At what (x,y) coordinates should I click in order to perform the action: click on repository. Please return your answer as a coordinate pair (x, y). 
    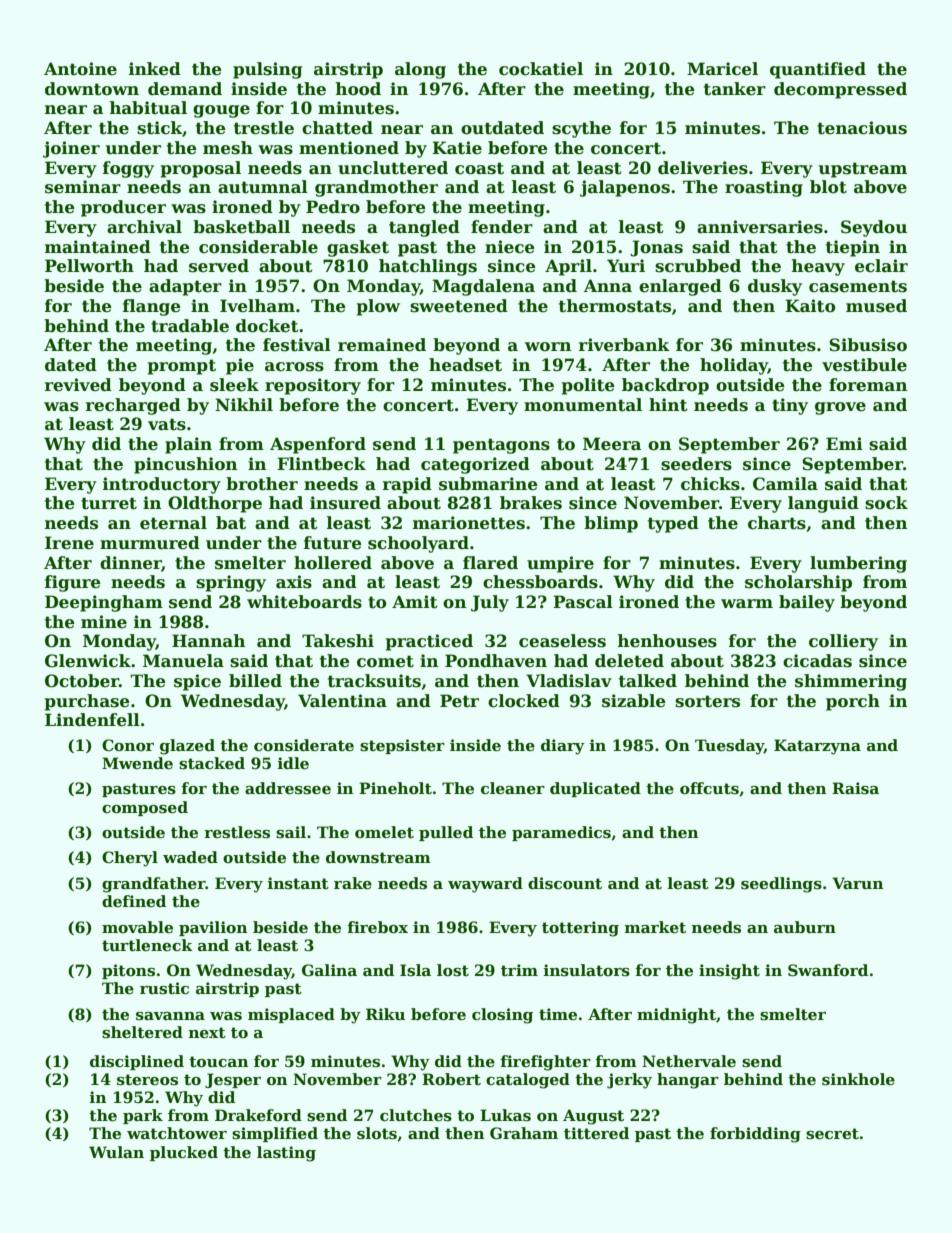
    Looking at the image, I should click on (313, 386).
